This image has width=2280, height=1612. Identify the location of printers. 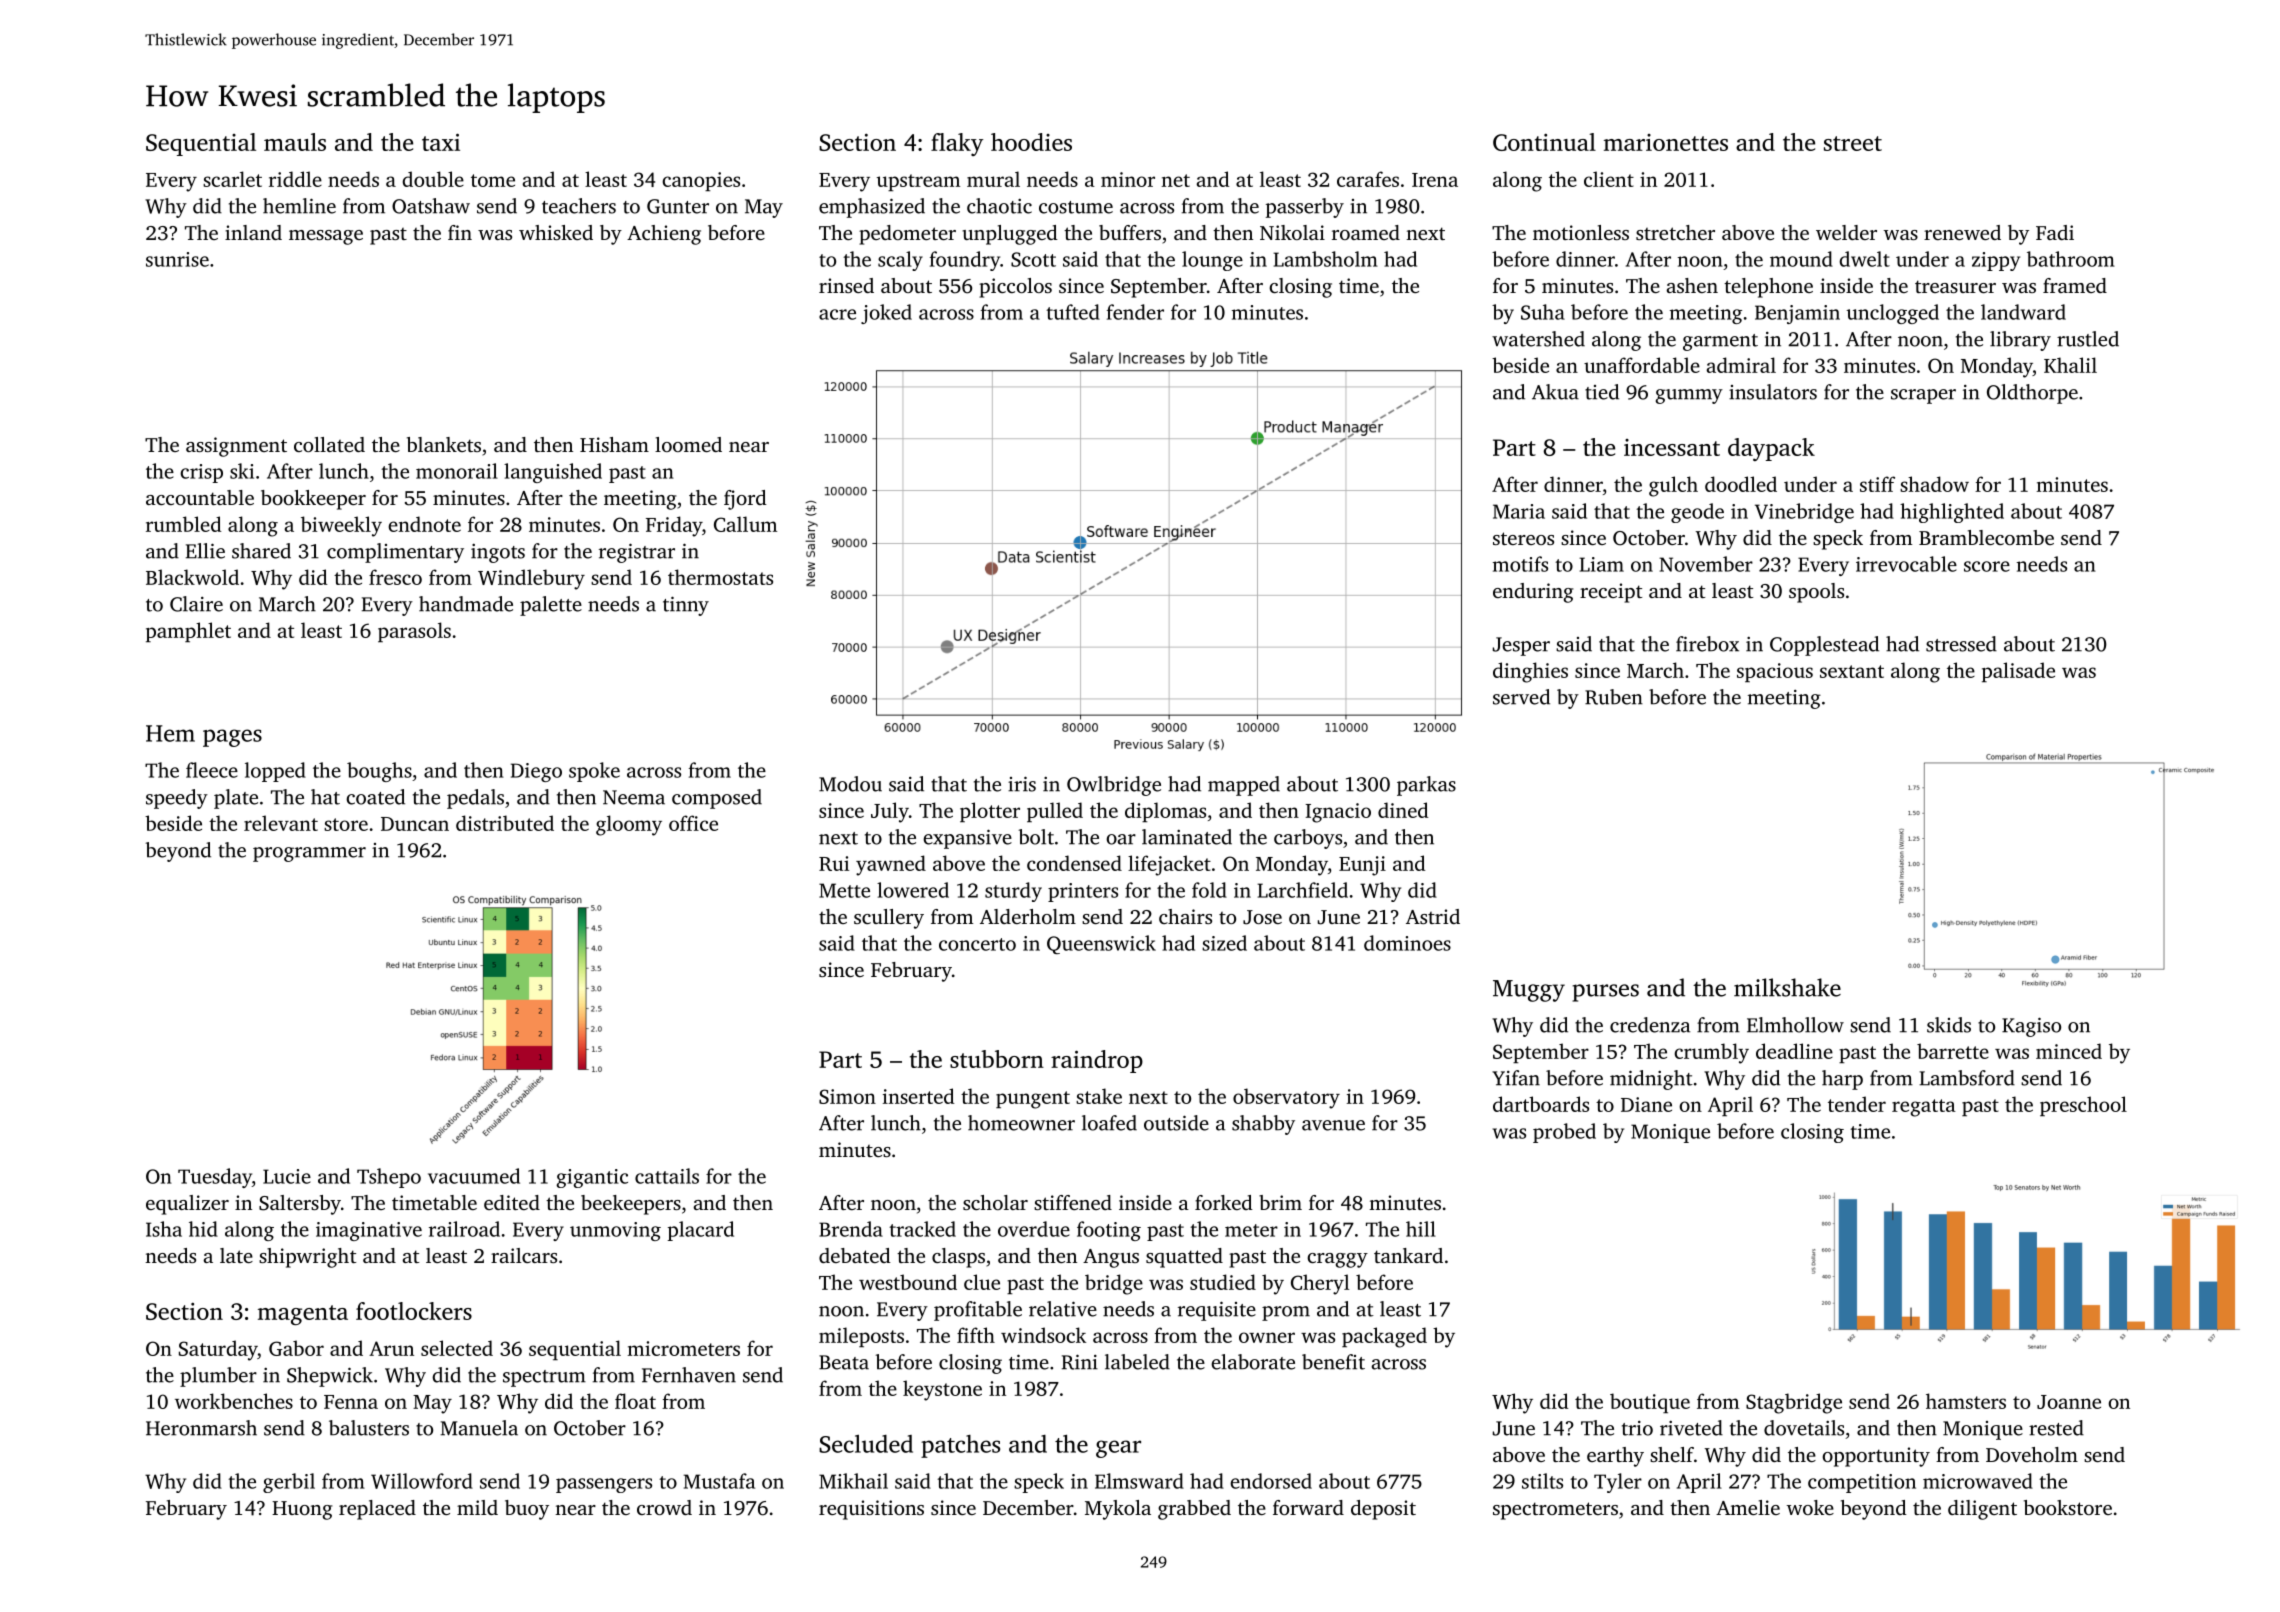
(1083, 892).
